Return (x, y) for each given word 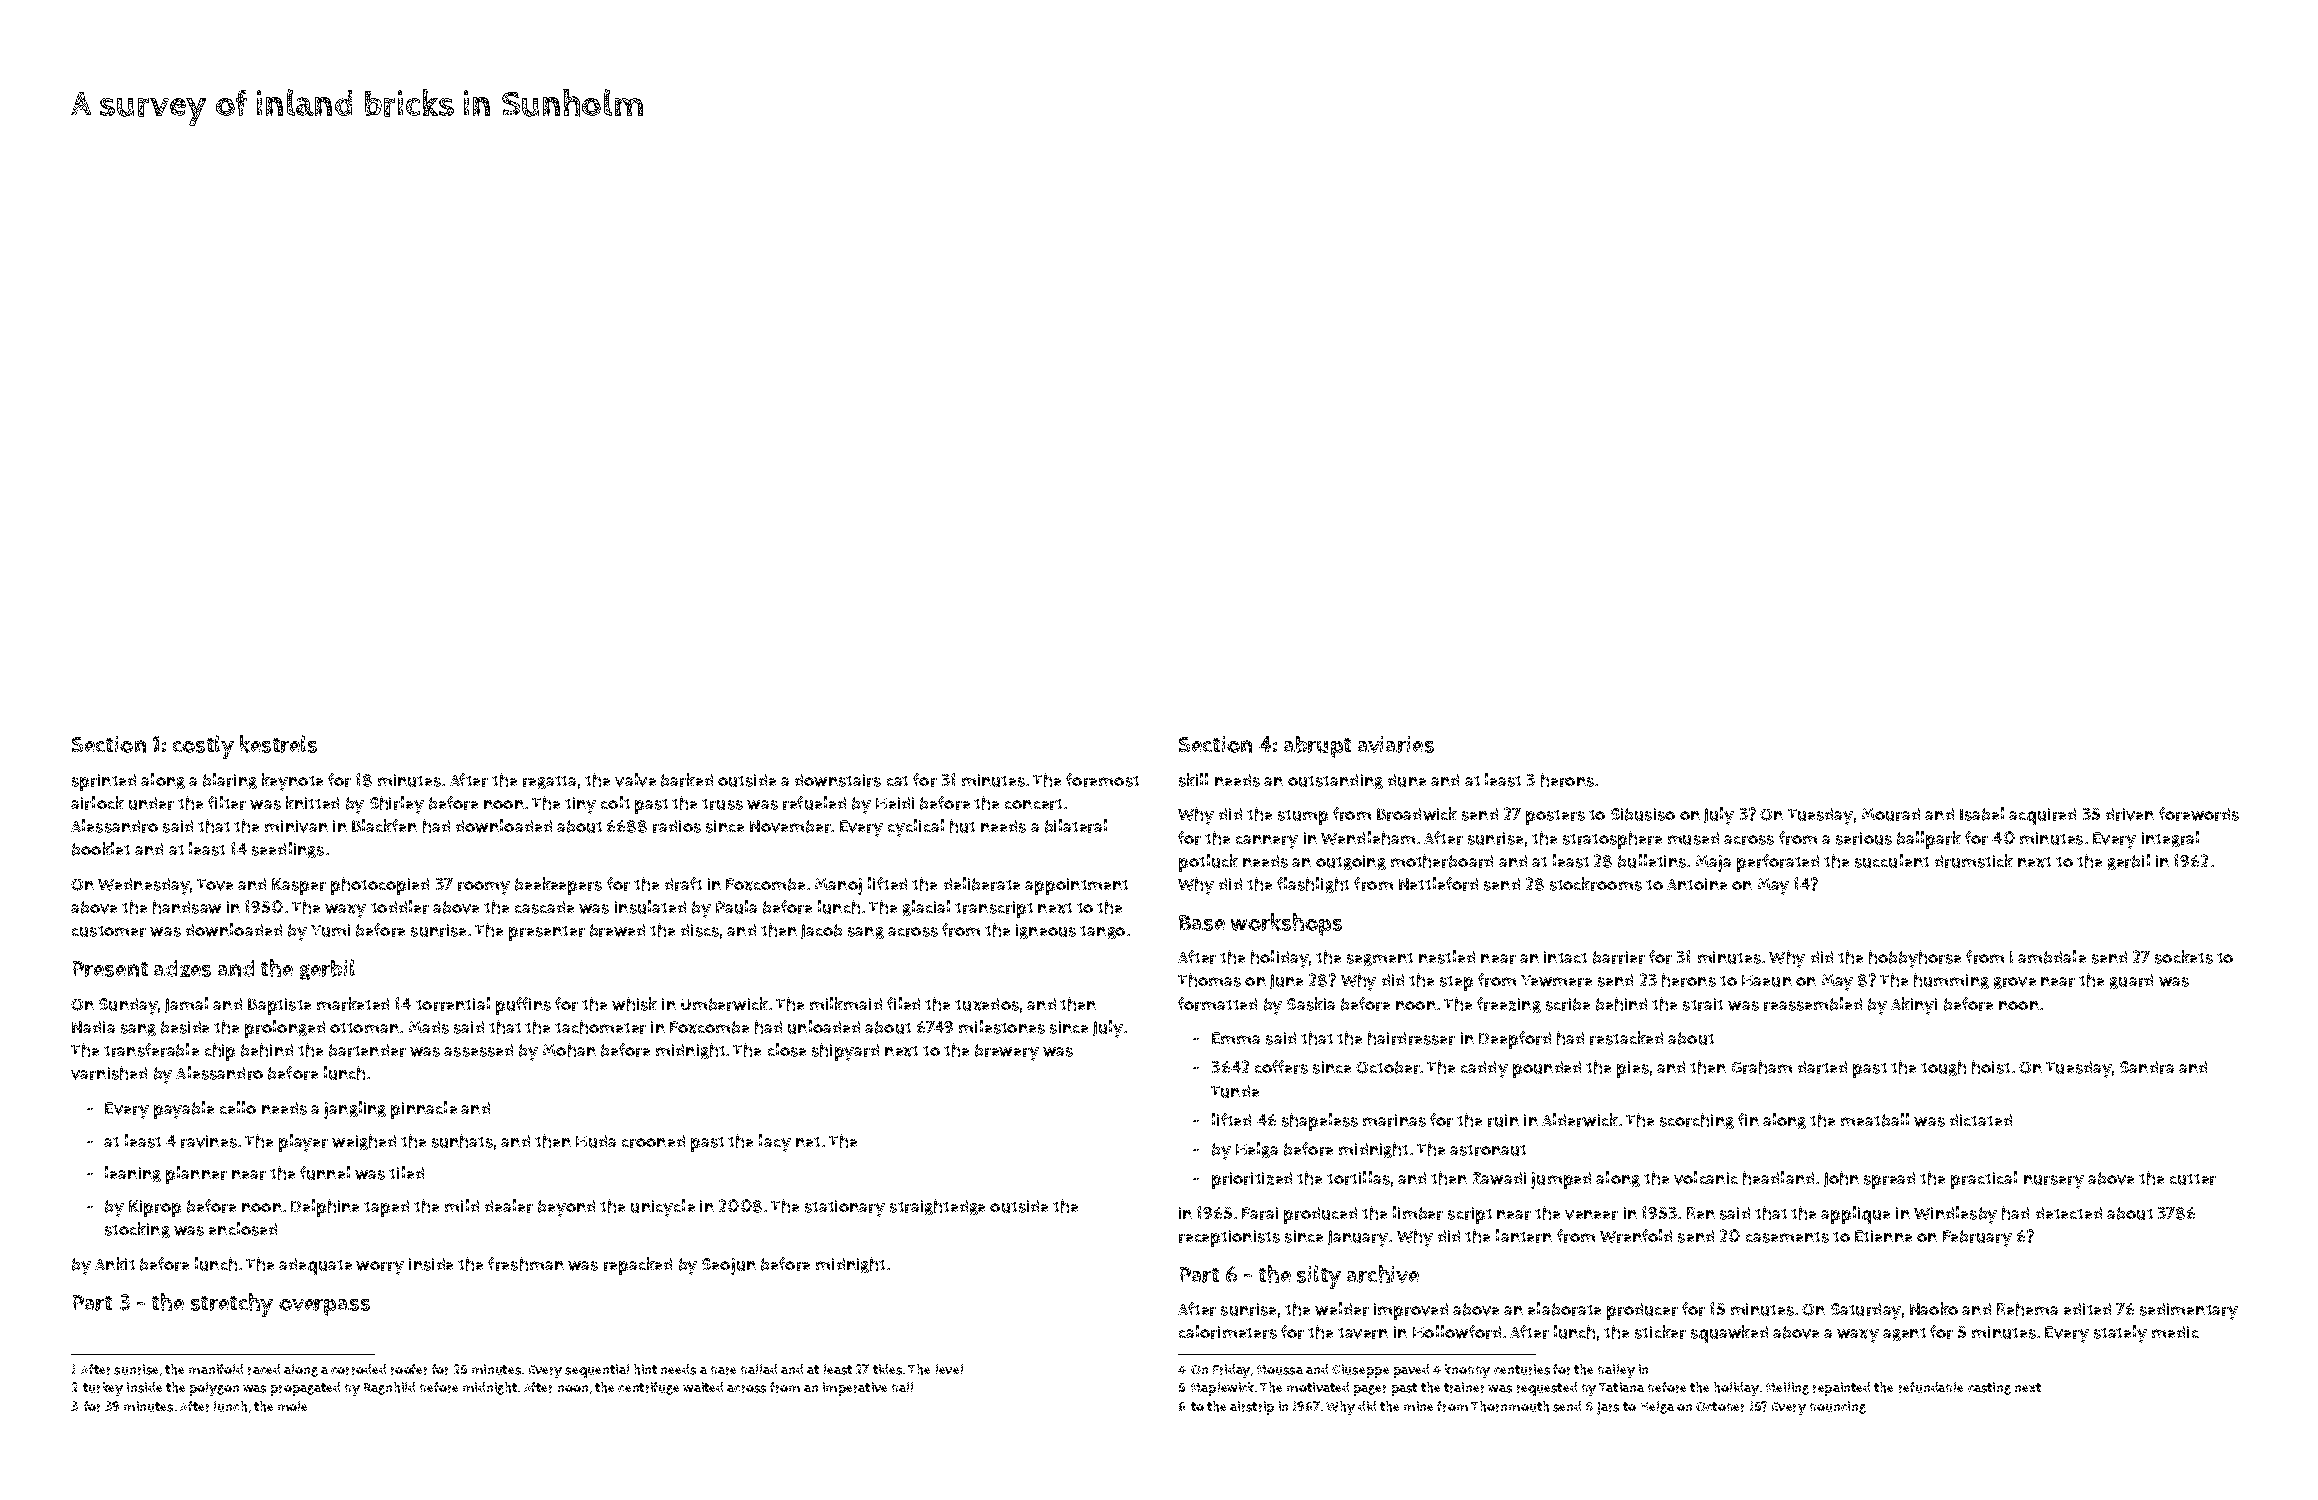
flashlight (1313, 885)
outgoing (1351, 862)
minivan (296, 826)
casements (1787, 1237)
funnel (325, 1173)
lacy (775, 1143)
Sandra (2147, 1067)
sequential (597, 1371)
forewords (2199, 814)
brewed (617, 930)
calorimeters (1228, 1332)
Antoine (1697, 884)
